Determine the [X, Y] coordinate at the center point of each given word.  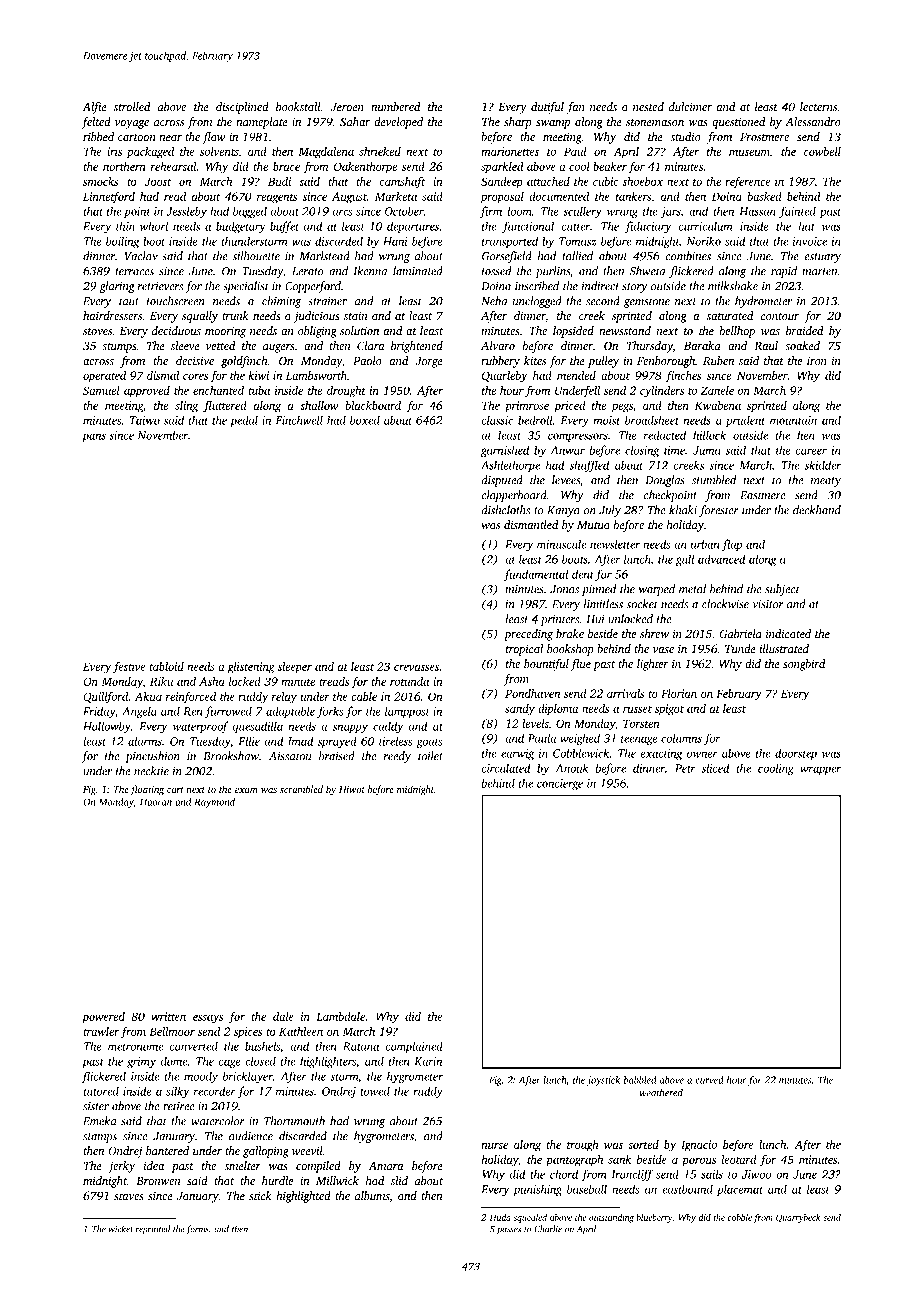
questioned [738, 123]
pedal [244, 421]
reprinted [153, 1230]
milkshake [733, 286]
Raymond [214, 803]
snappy [350, 728]
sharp [518, 123]
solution [359, 330]
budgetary [240, 227]
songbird [804, 665]
